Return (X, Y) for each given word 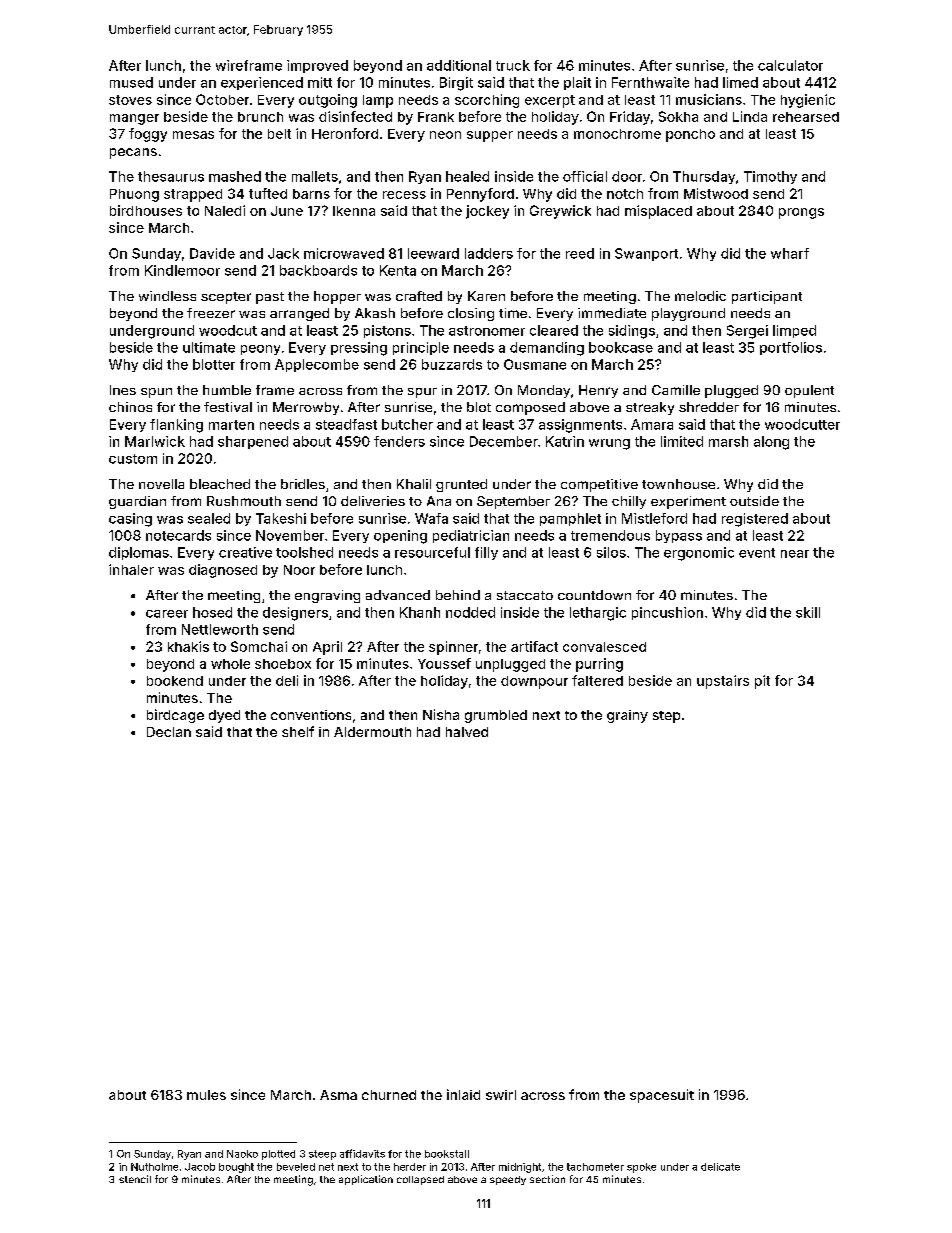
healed (467, 176)
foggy (148, 135)
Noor (299, 570)
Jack (283, 253)
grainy (627, 716)
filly (486, 553)
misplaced (658, 212)
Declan (169, 732)
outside (754, 501)
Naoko (242, 1154)
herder (410, 1167)
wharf (790, 253)
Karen (486, 296)
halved (467, 732)
